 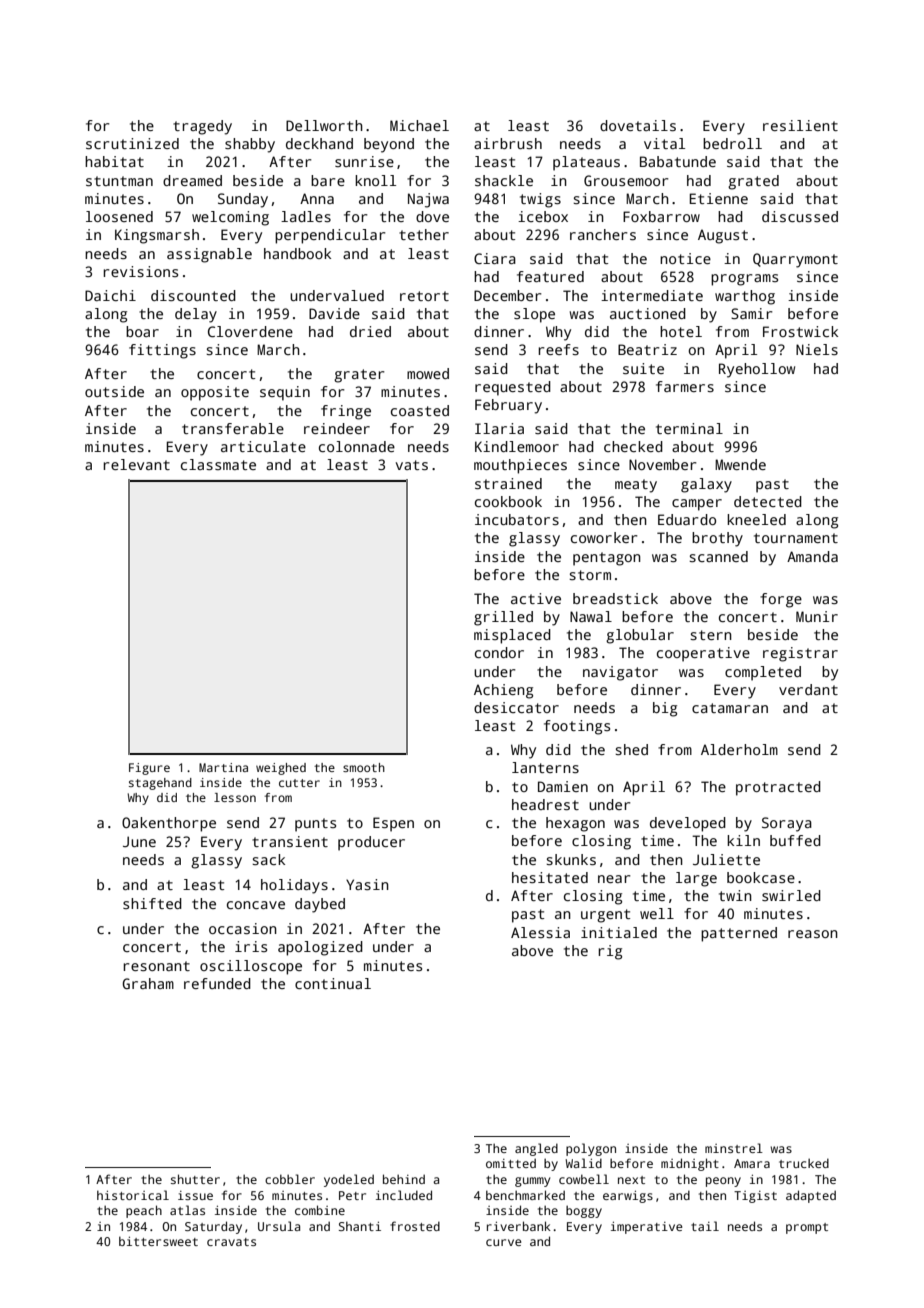 What do you see at coordinates (235, 797) in the screenshot?
I see `lesson` at bounding box center [235, 797].
